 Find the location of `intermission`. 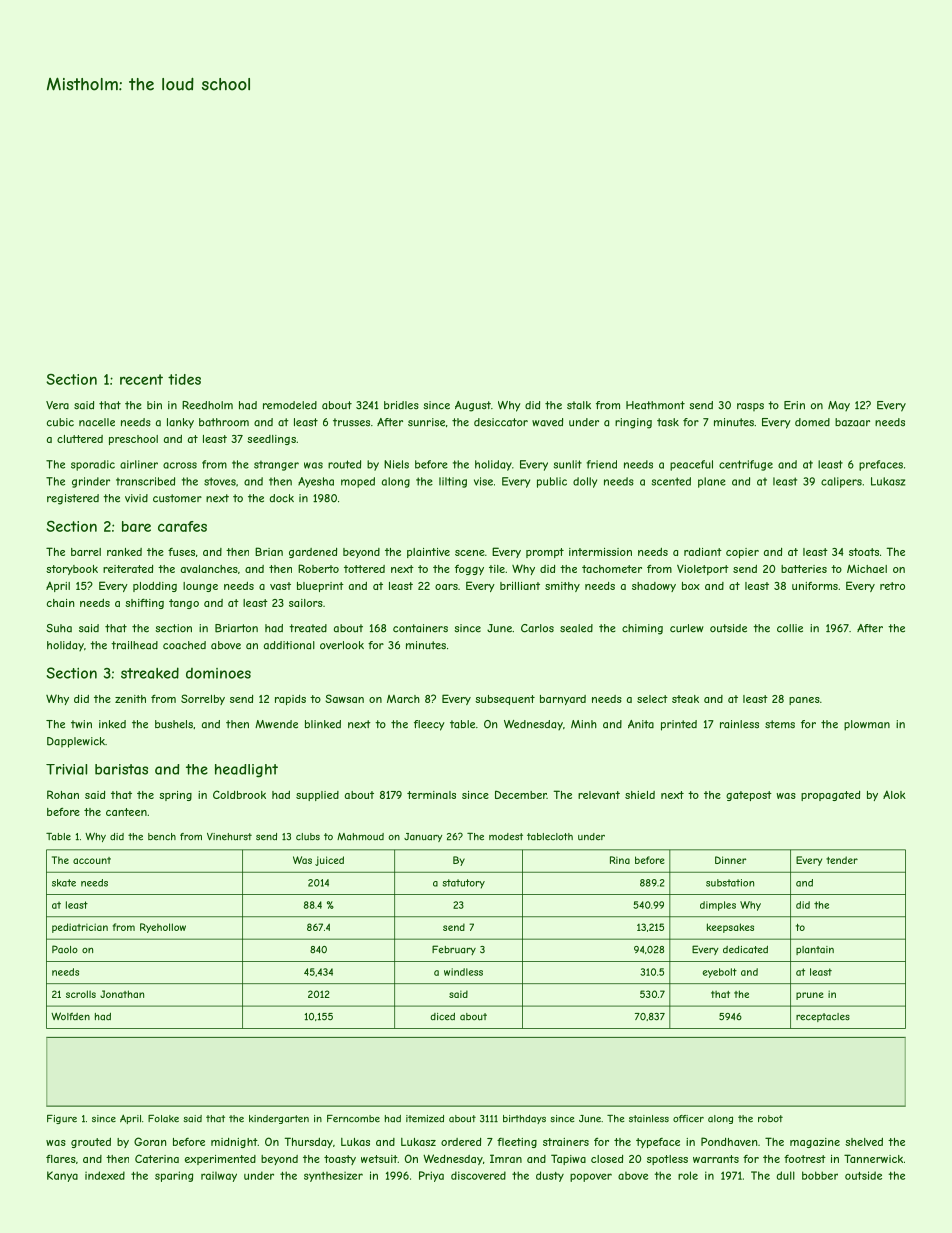

intermission is located at coordinates (600, 552).
